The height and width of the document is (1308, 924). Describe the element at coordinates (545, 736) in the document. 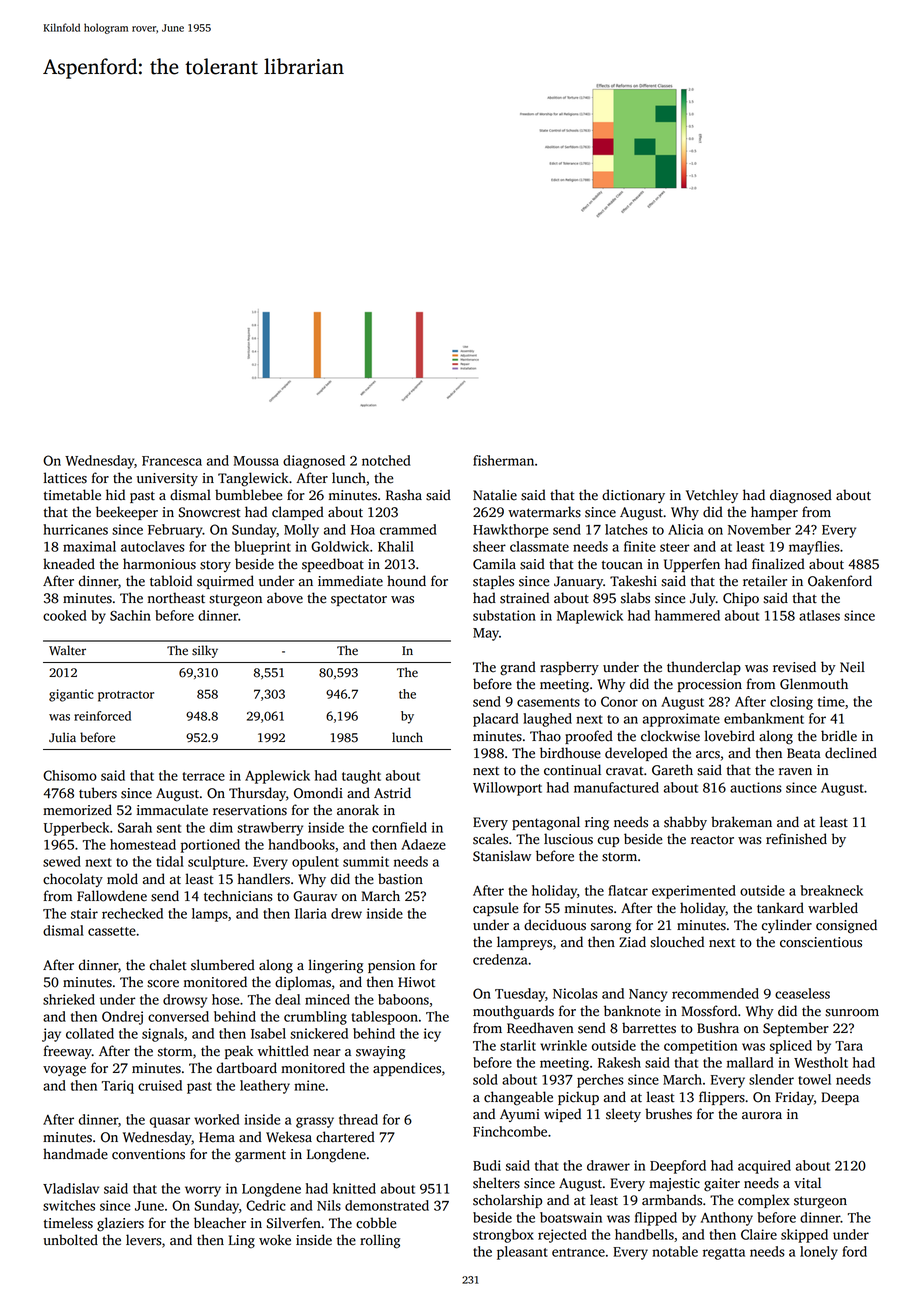

I see `Thao` at that location.
